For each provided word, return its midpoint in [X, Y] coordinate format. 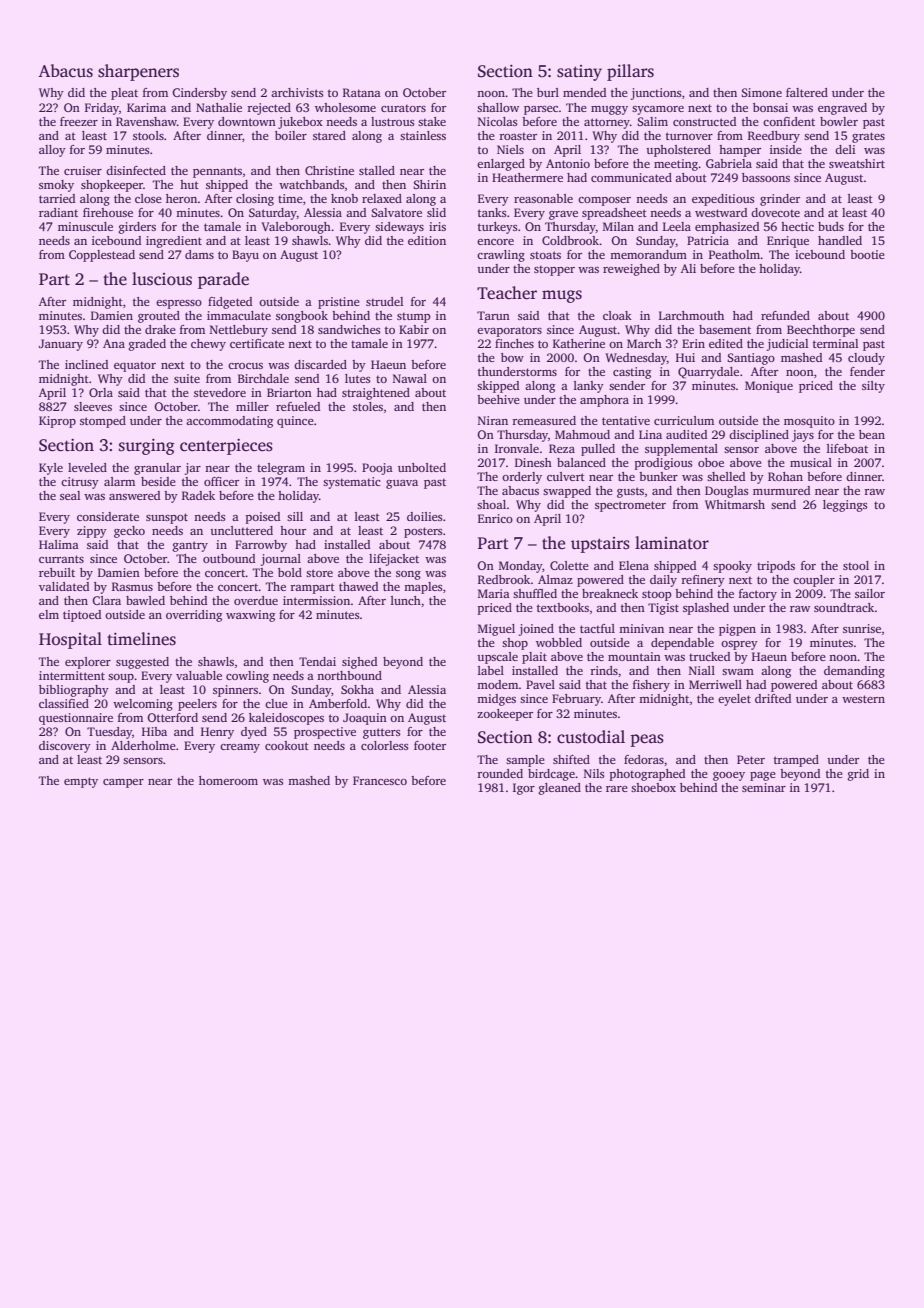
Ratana [362, 92]
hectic [797, 226]
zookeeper [505, 715]
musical [811, 462]
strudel [384, 301]
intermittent [72, 675]
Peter [751, 759]
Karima [146, 107]
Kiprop [57, 422]
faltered [807, 92]
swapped [567, 492]
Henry [217, 733]
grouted [159, 317]
